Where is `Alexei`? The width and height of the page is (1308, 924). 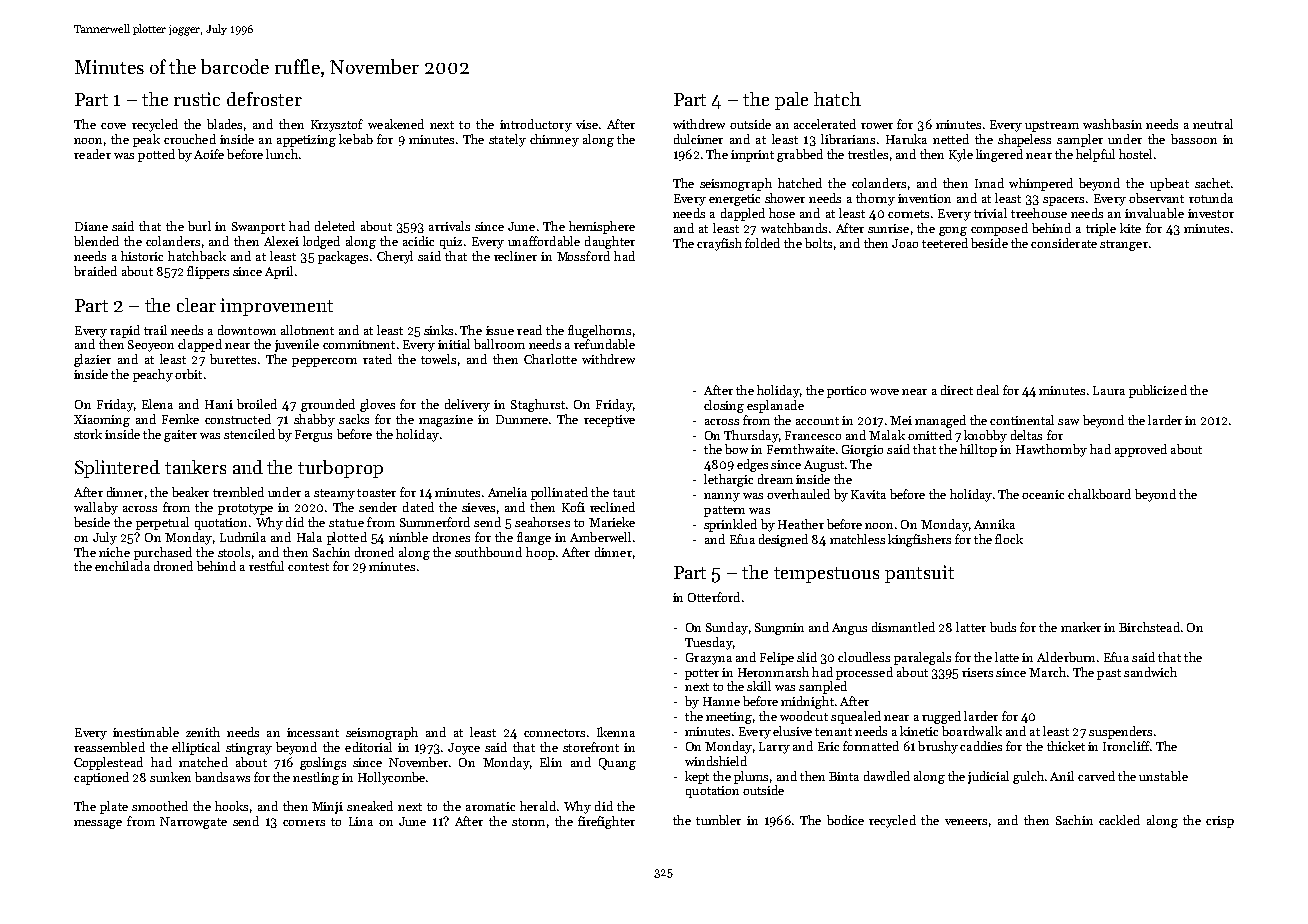
Alexei is located at coordinates (281, 241).
